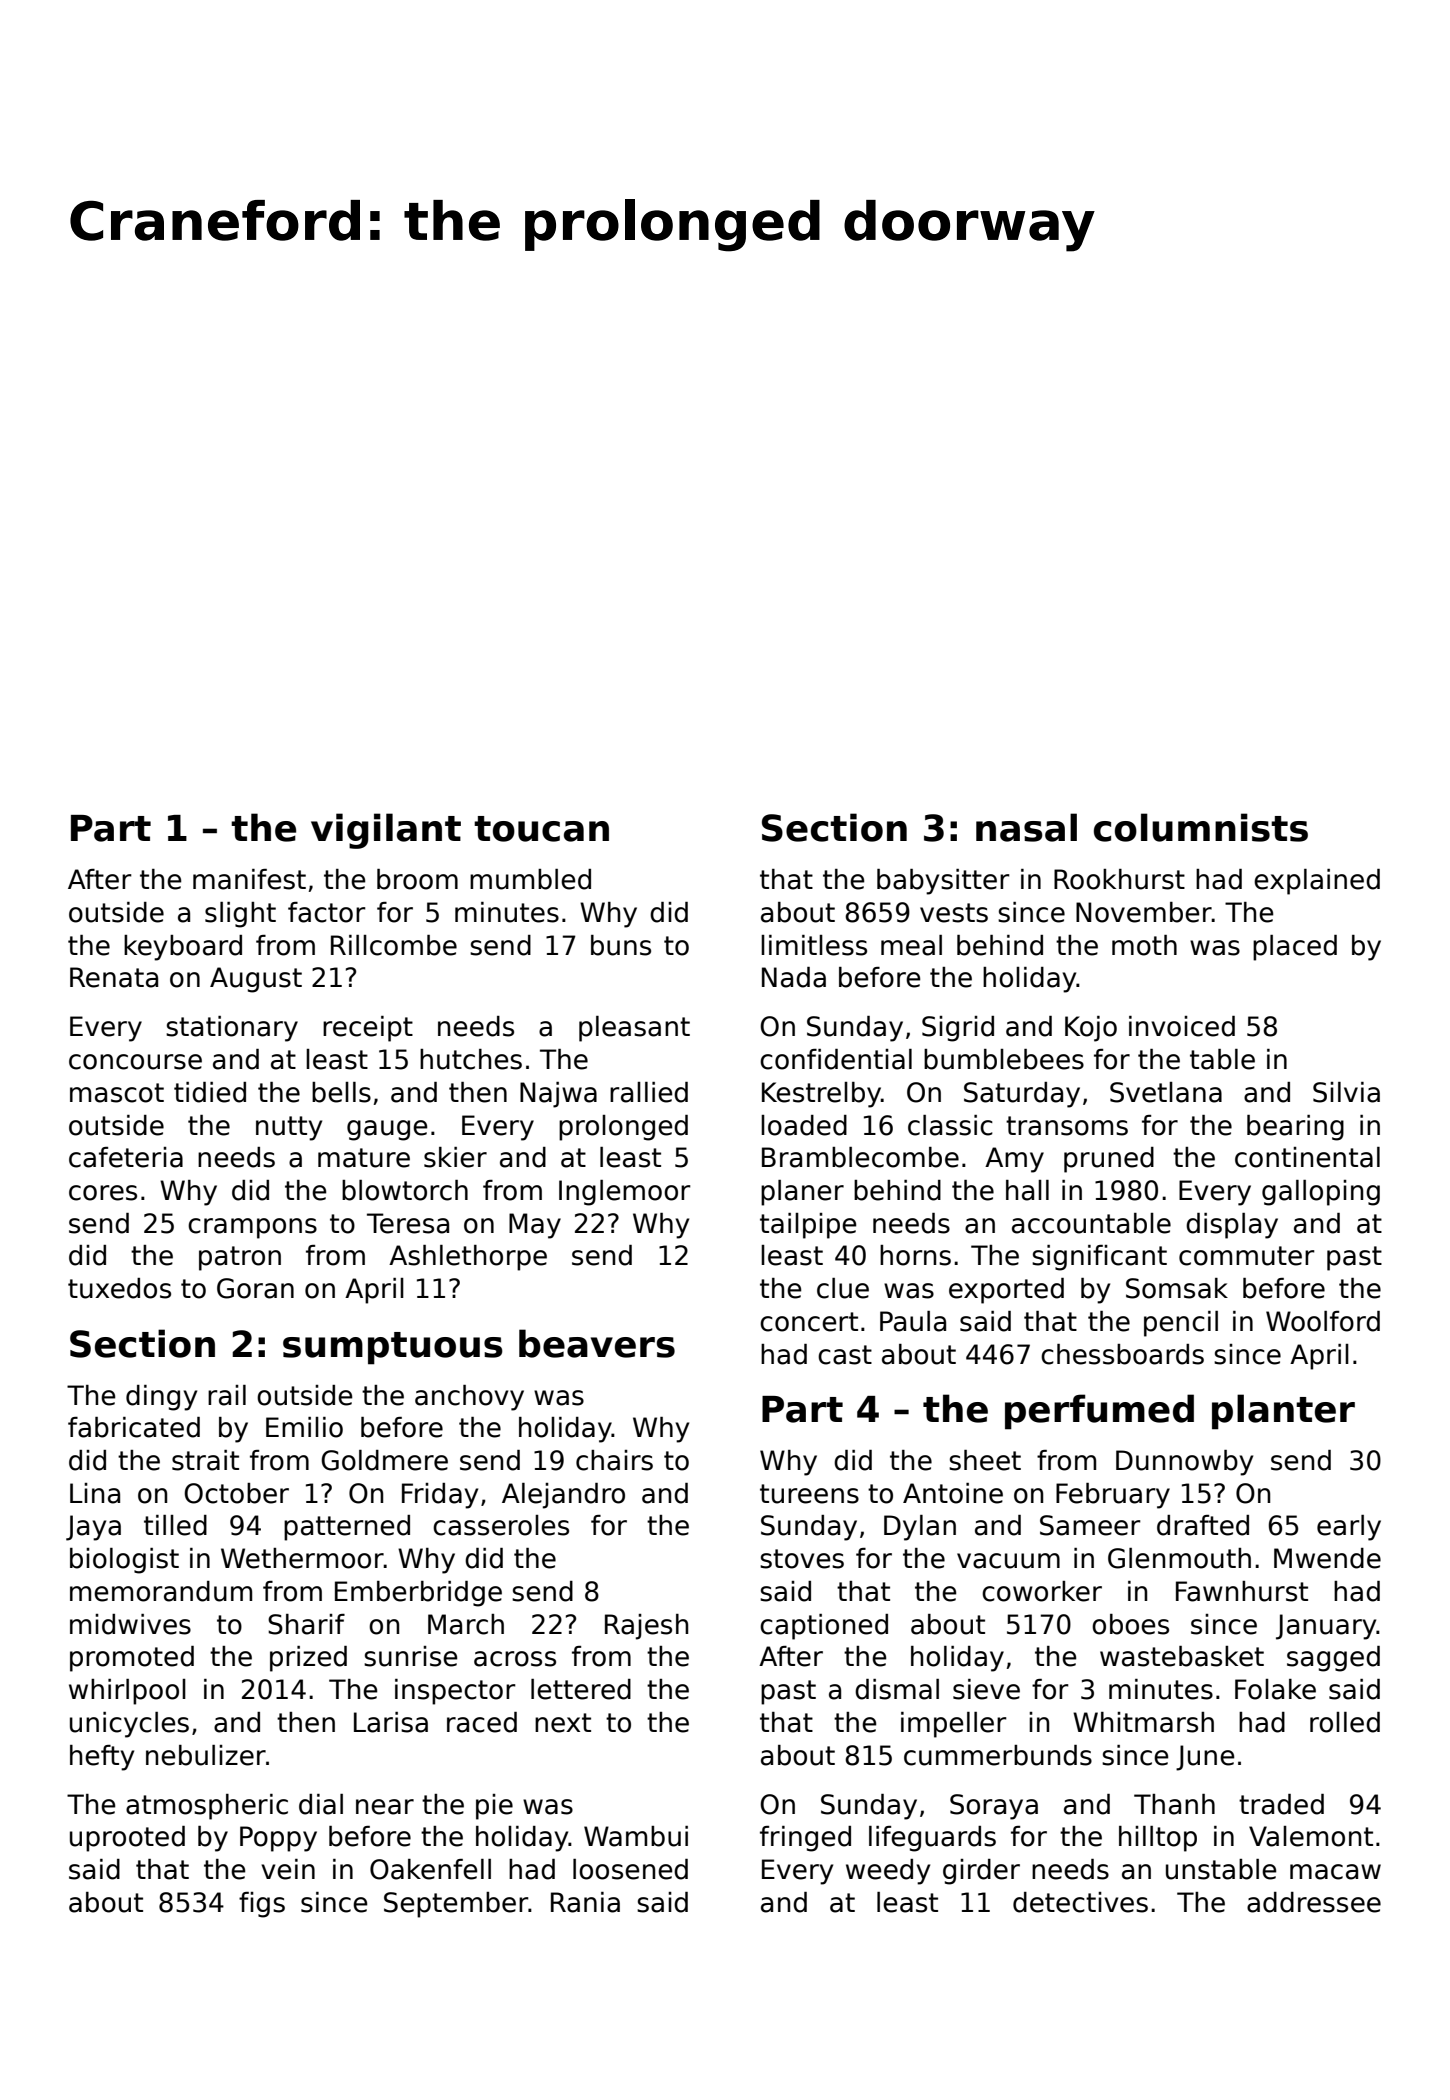  What do you see at coordinates (1321, 1193) in the page?
I see `galloping` at bounding box center [1321, 1193].
